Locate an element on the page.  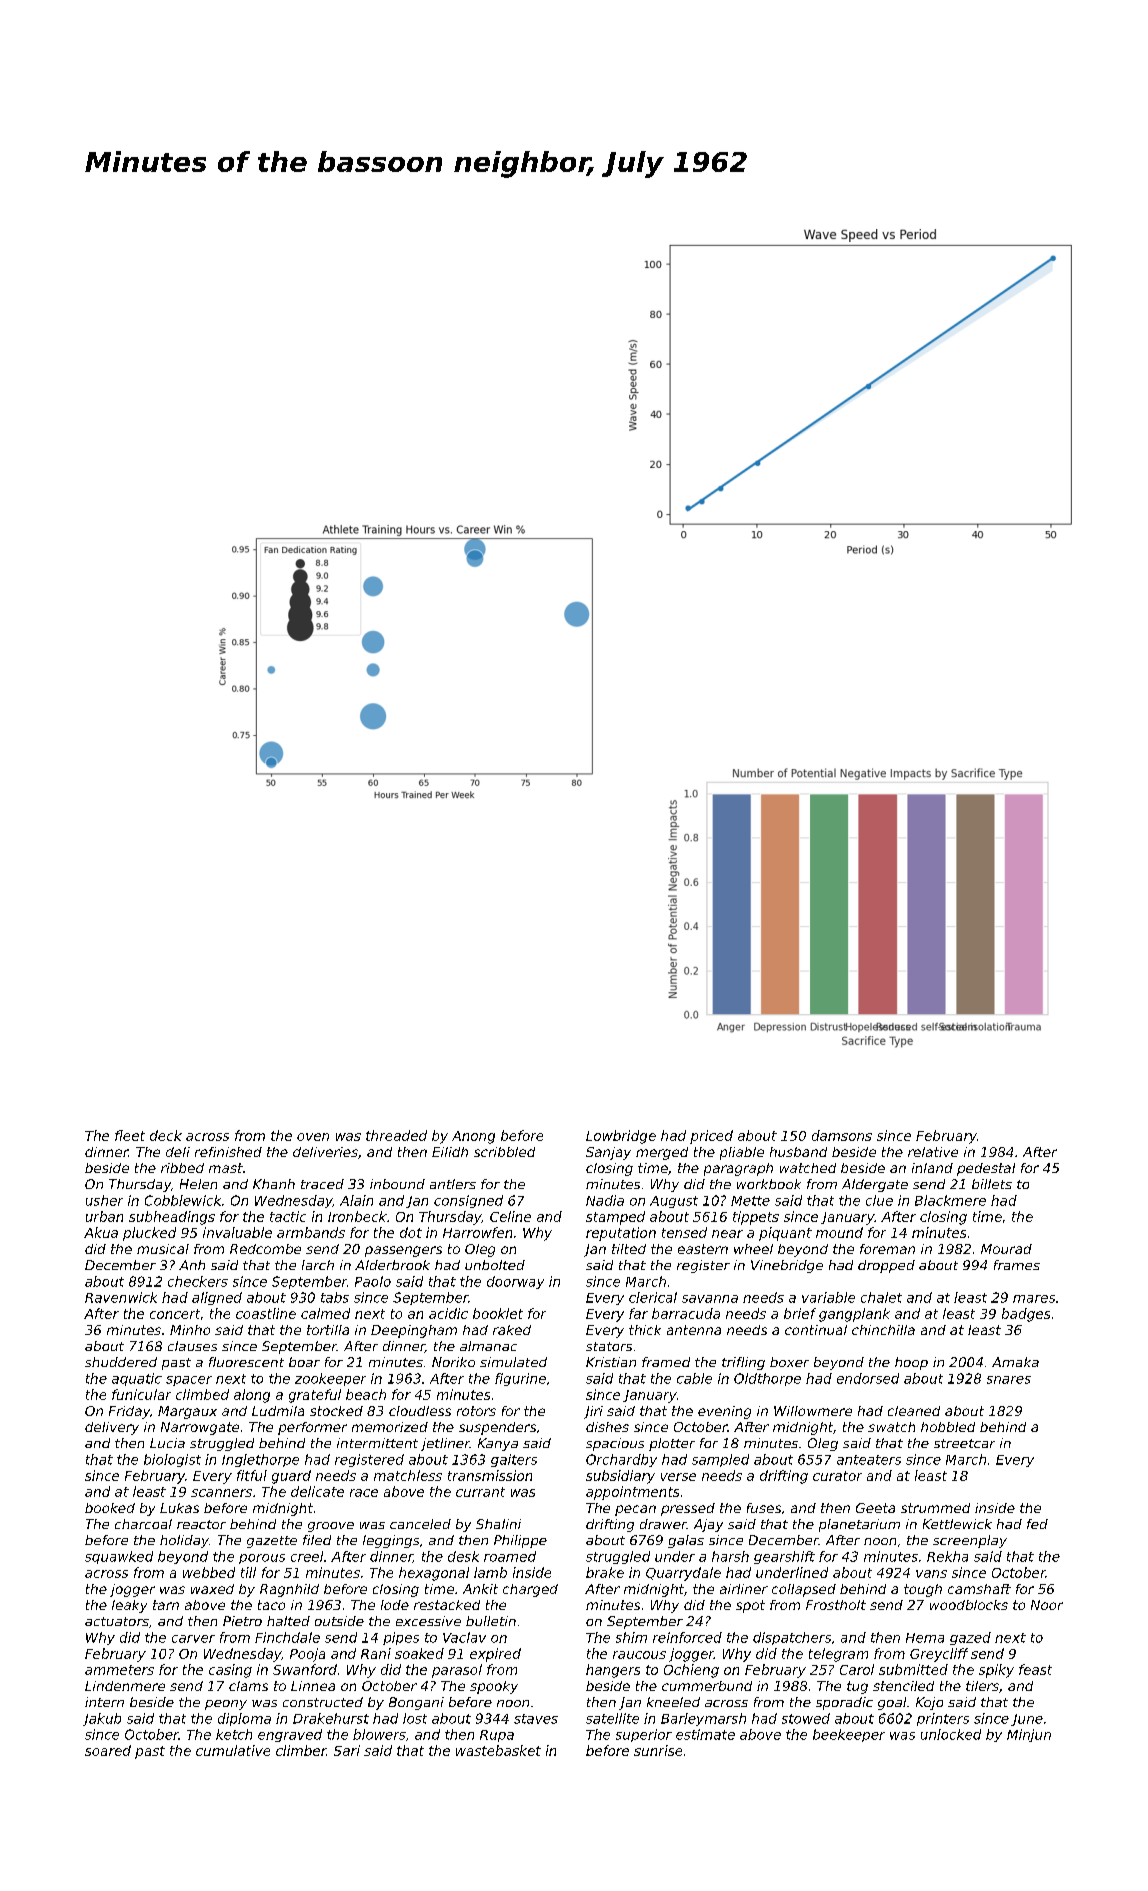
Willowmere is located at coordinates (813, 1411).
